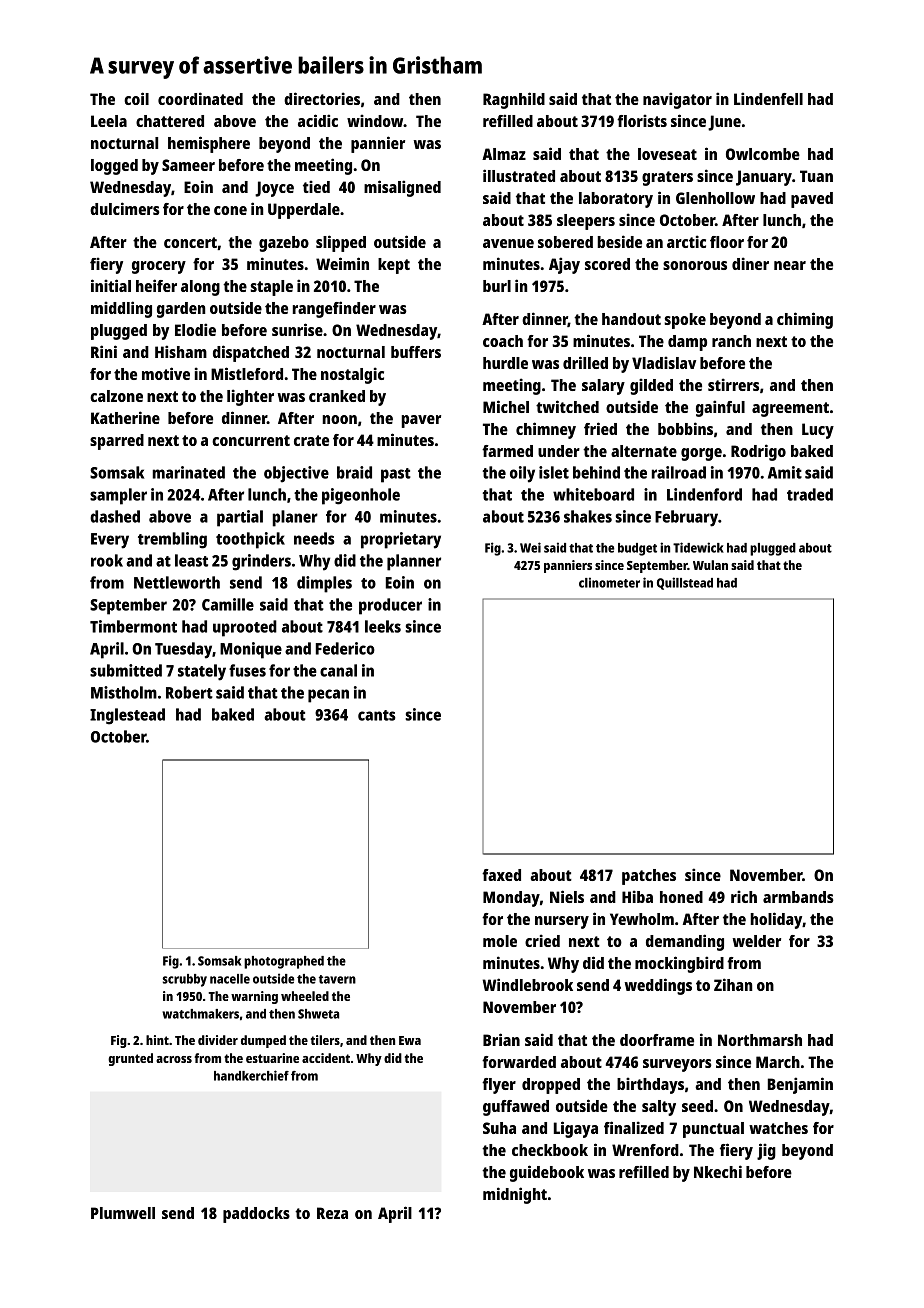  Describe the element at coordinates (377, 715) in the screenshot. I see `cants` at that location.
